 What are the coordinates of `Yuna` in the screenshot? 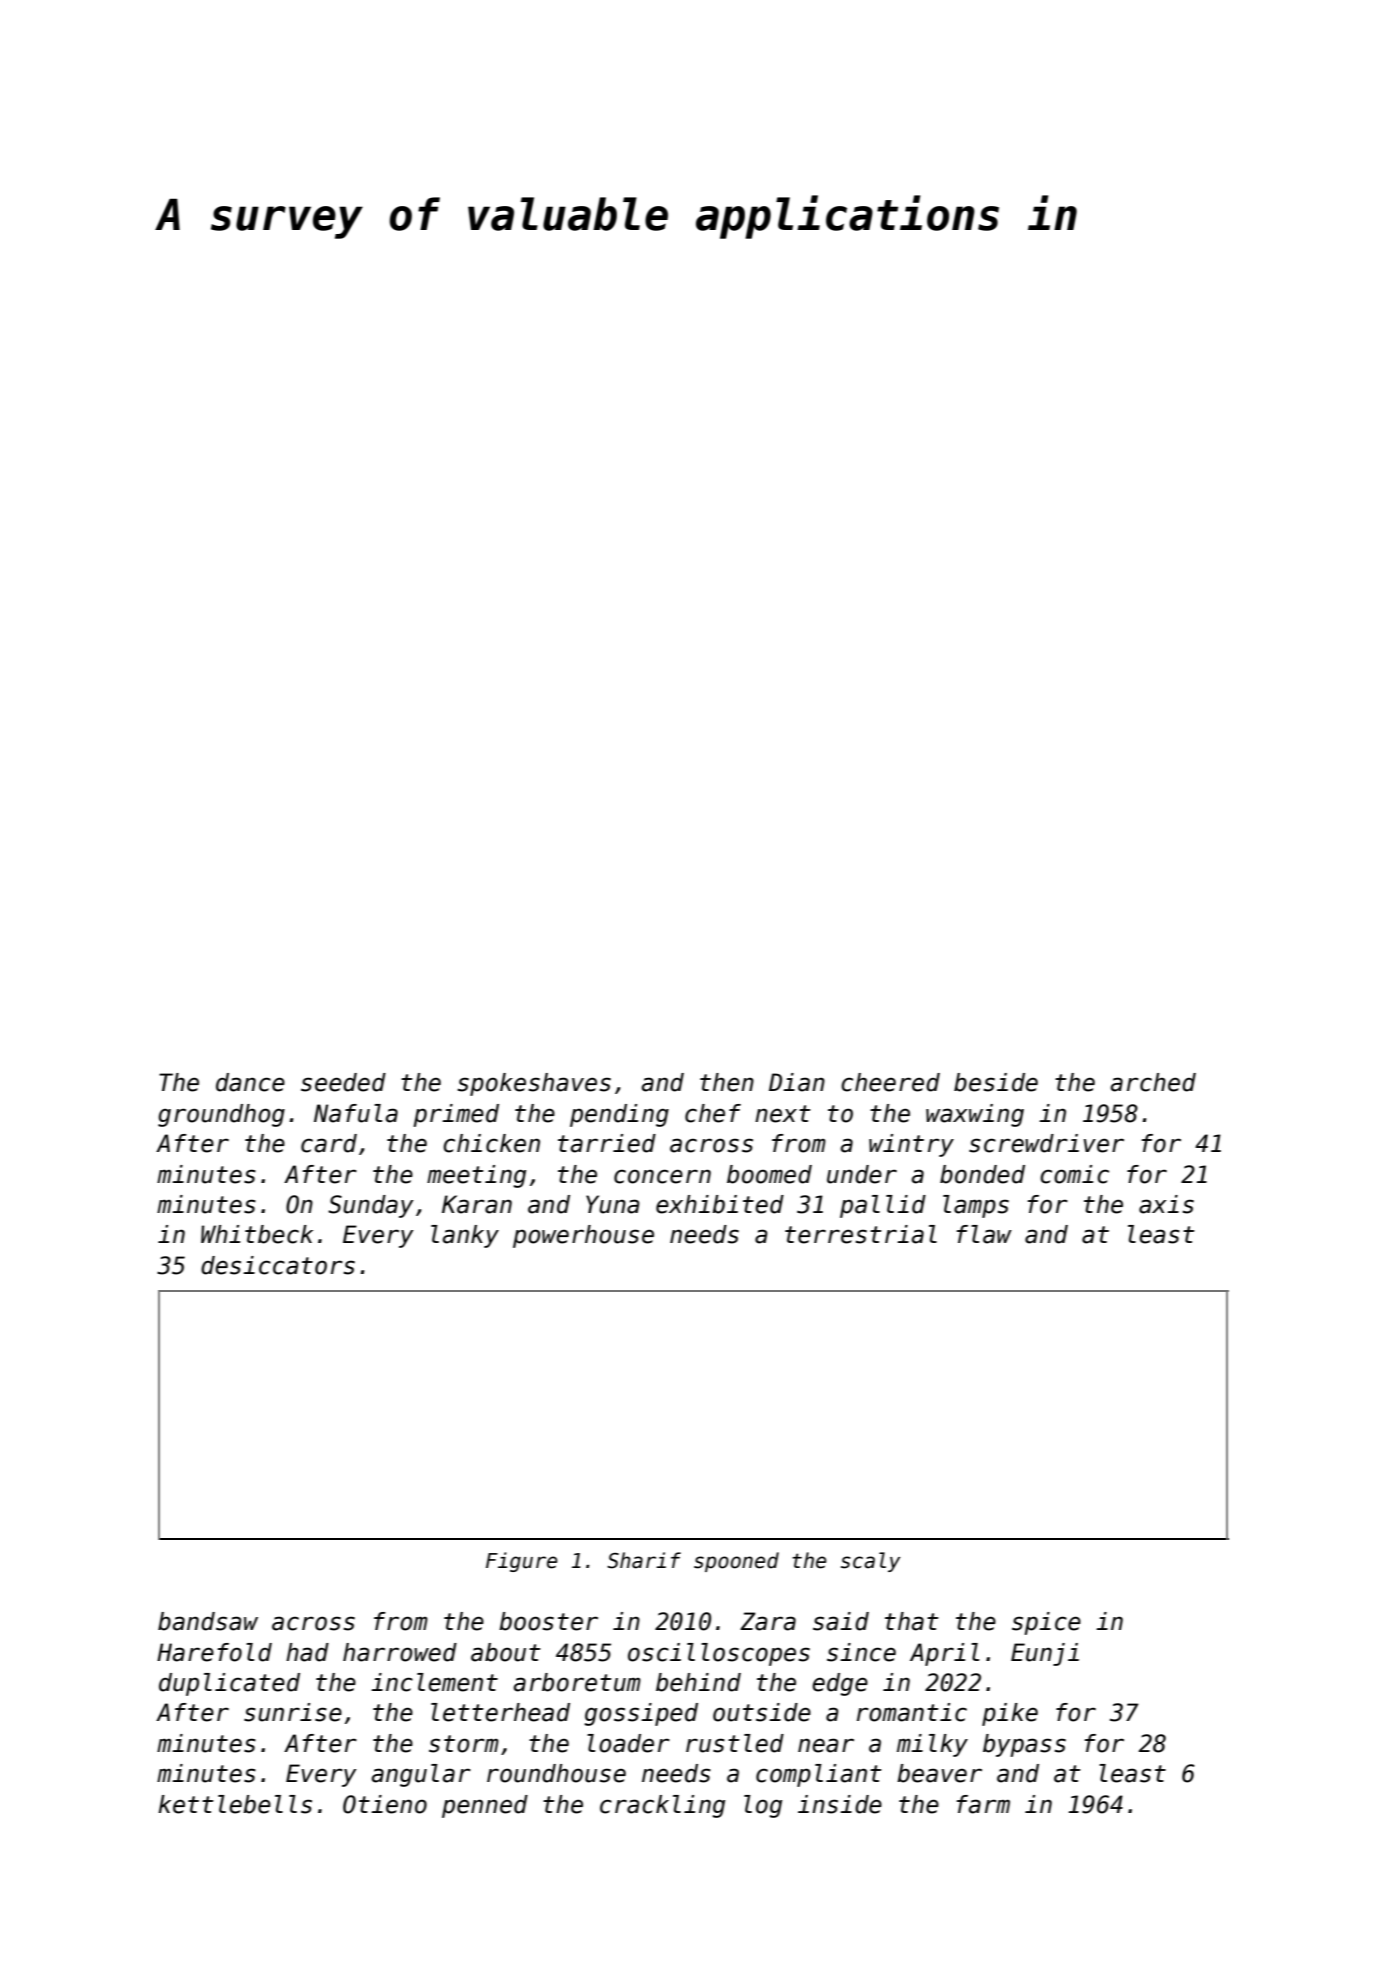 It's located at (613, 1204).
